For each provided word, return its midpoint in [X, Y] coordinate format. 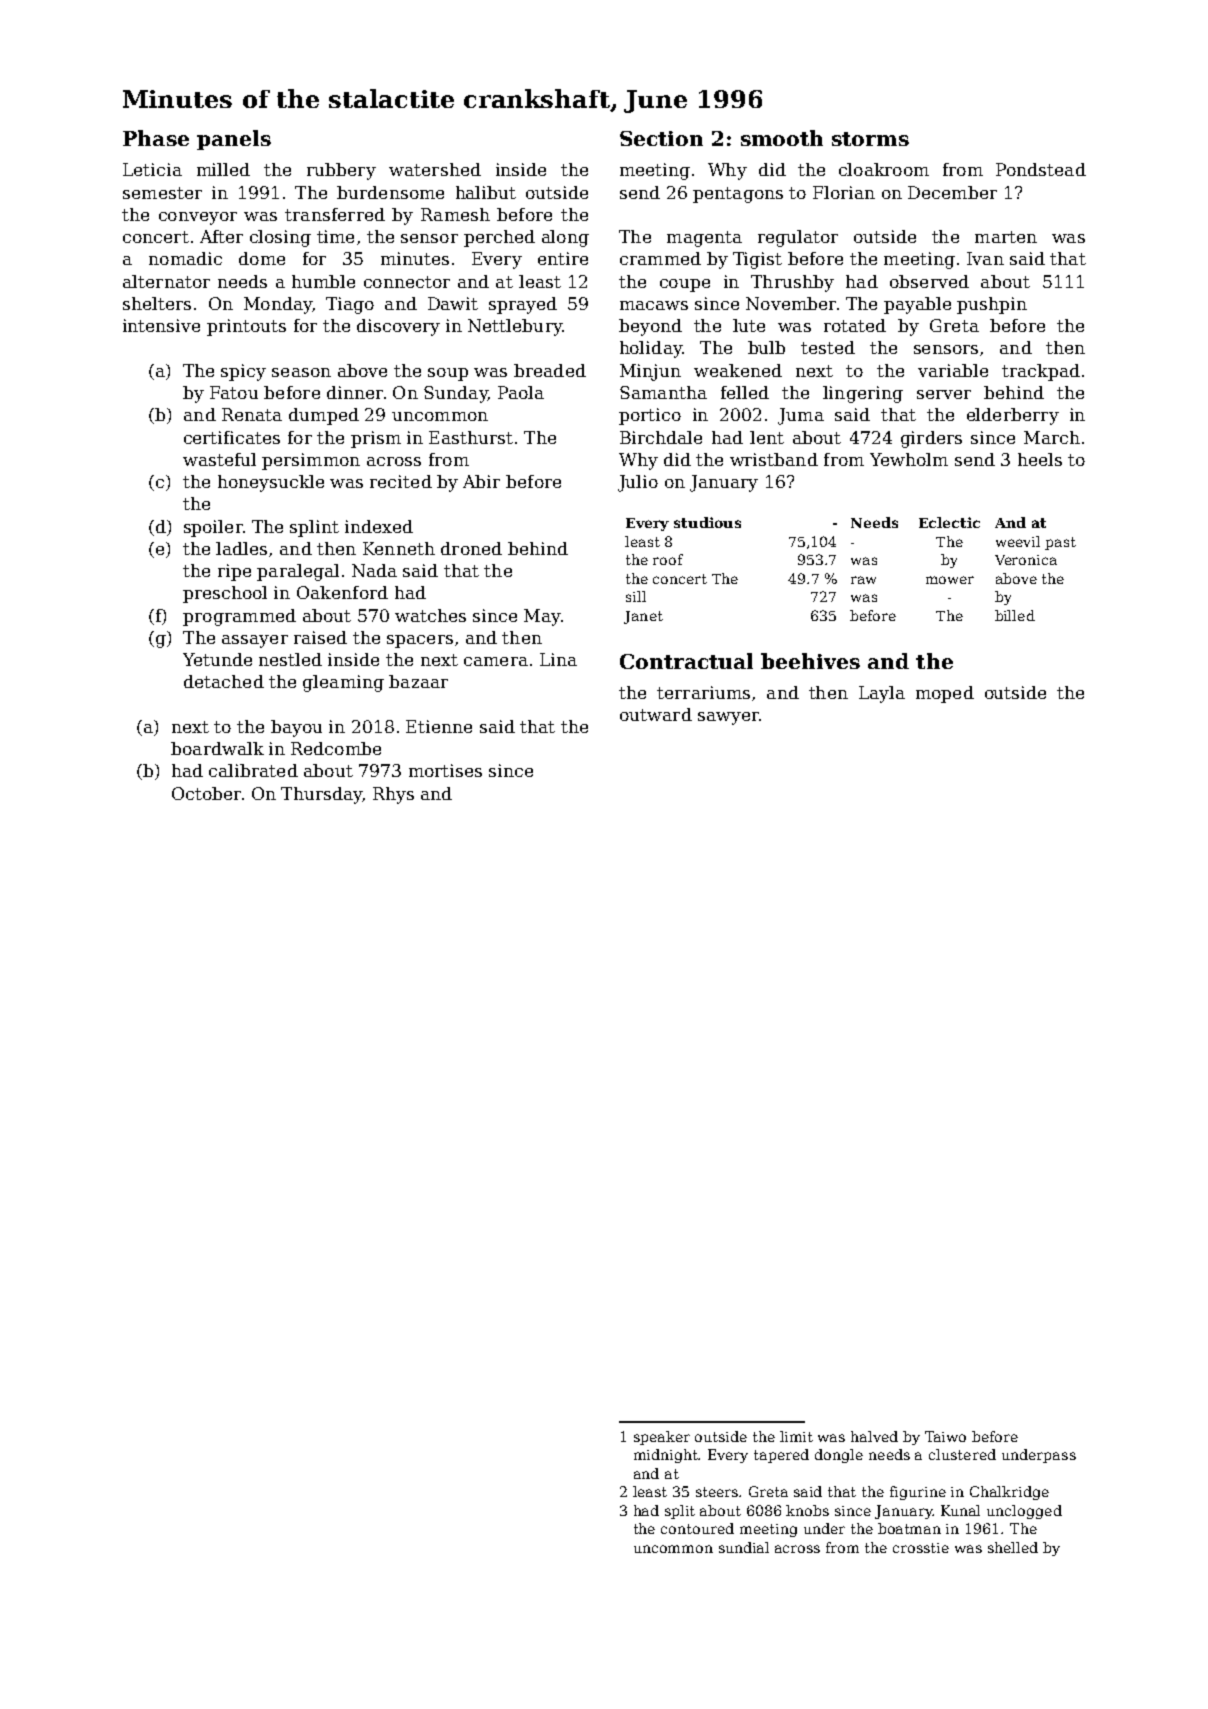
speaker [662, 1438]
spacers [420, 641]
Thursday [321, 795]
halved [874, 1436]
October [206, 793]
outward [656, 714]
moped [945, 694]
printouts [246, 327]
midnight [666, 1456]
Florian [844, 192]
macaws [654, 305]
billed [1015, 615]
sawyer [728, 718]
